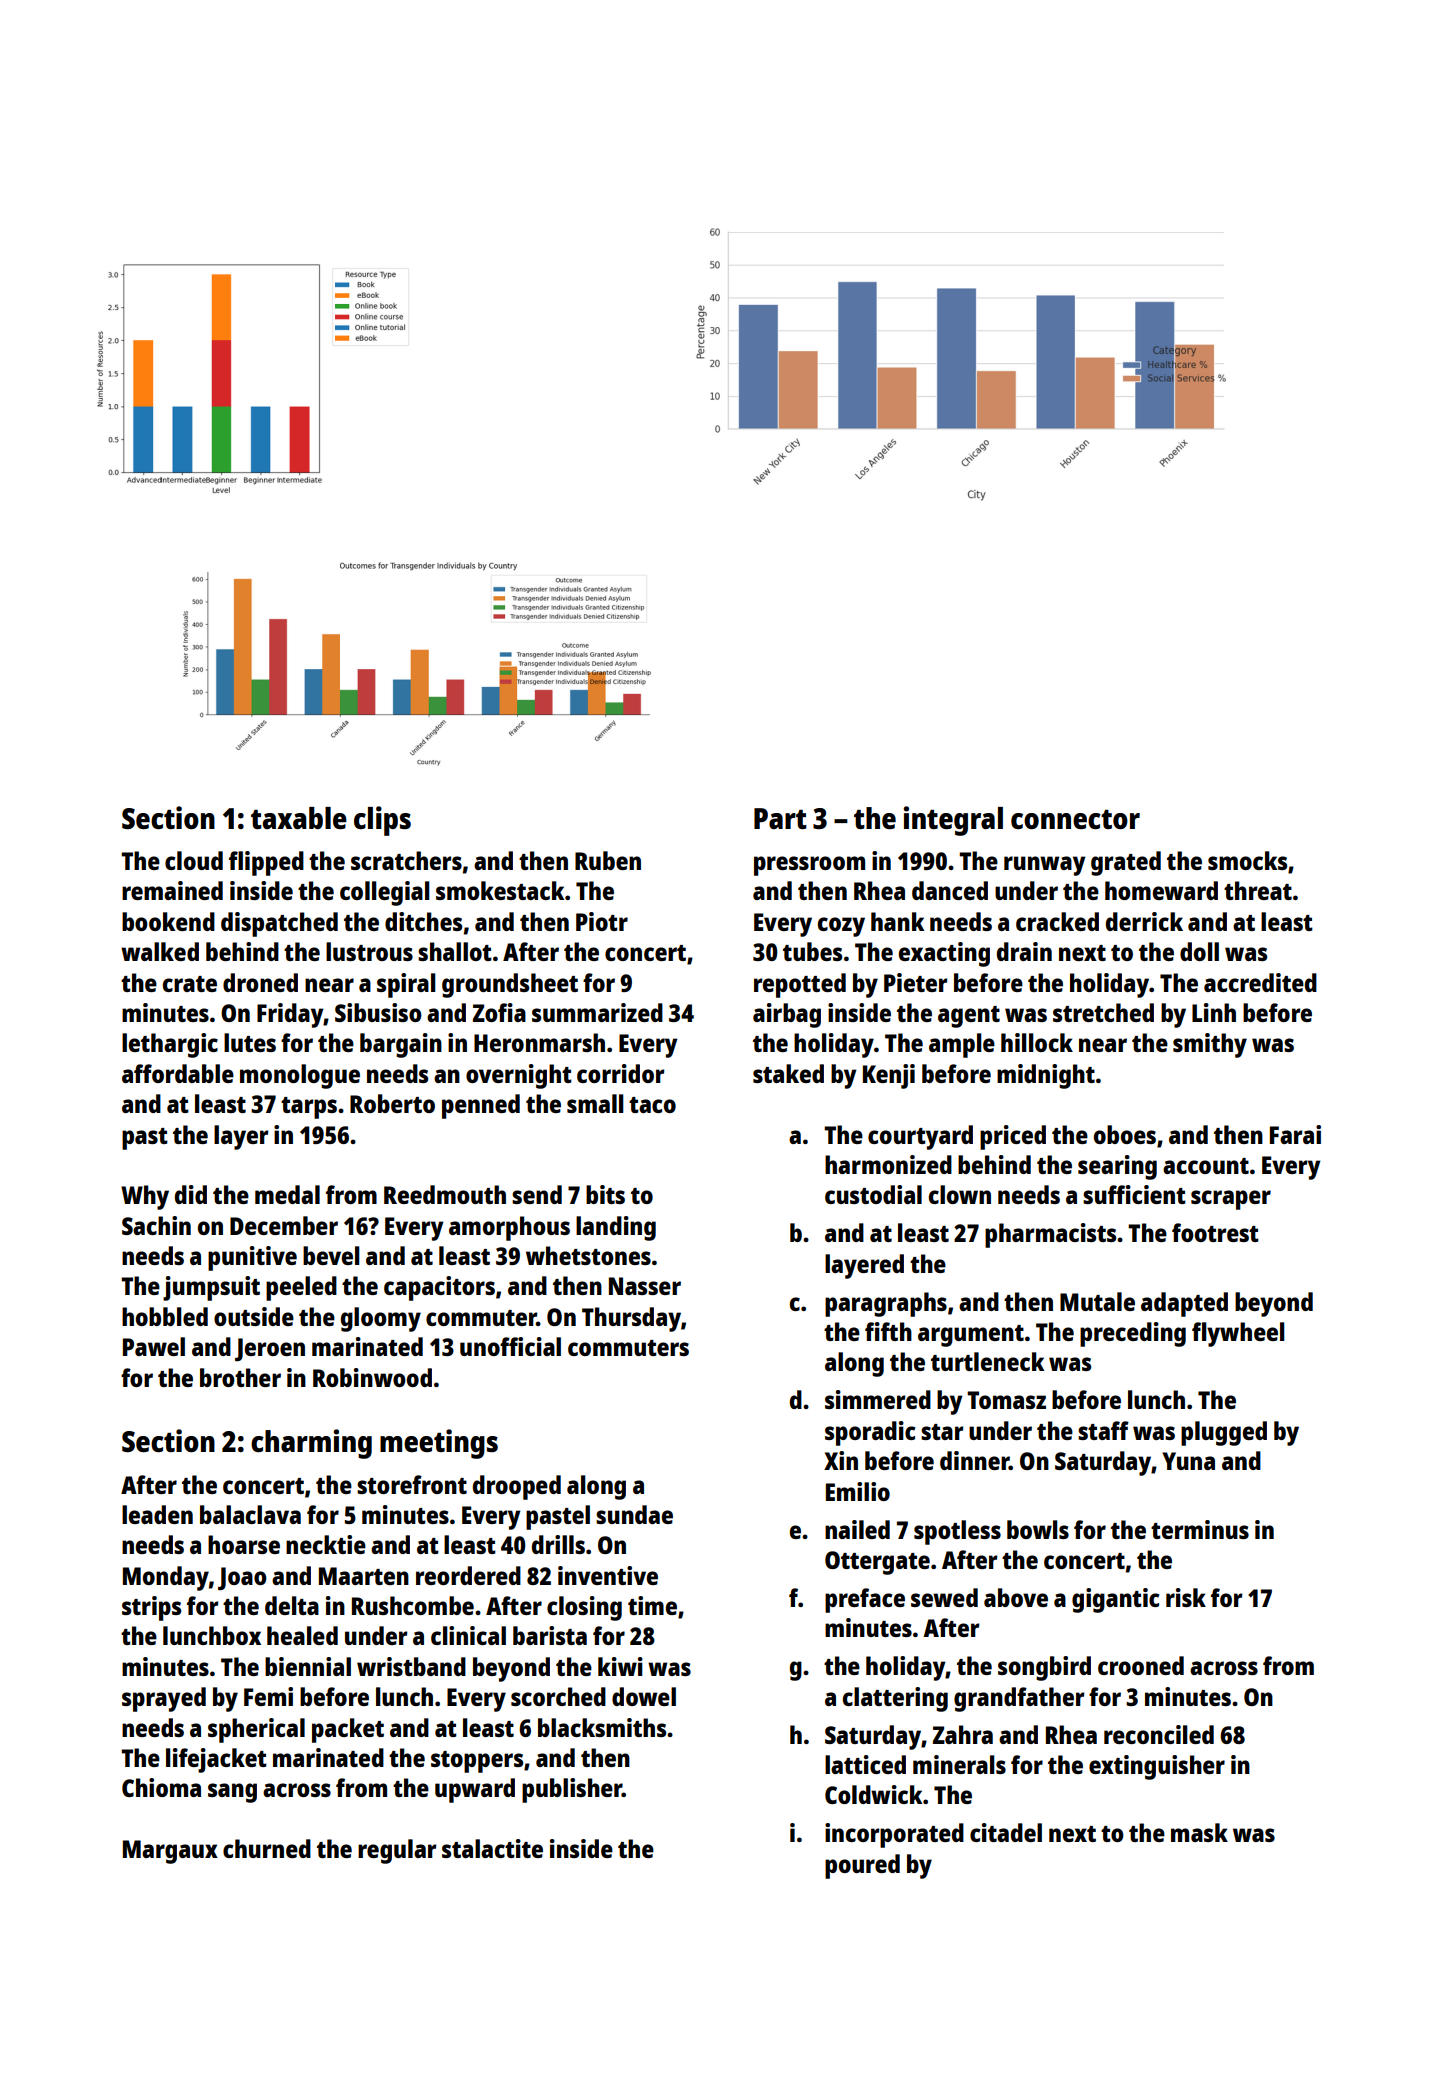 The image size is (1450, 2100). Describe the element at coordinates (588, 1255) in the image. I see `whetstones` at that location.
